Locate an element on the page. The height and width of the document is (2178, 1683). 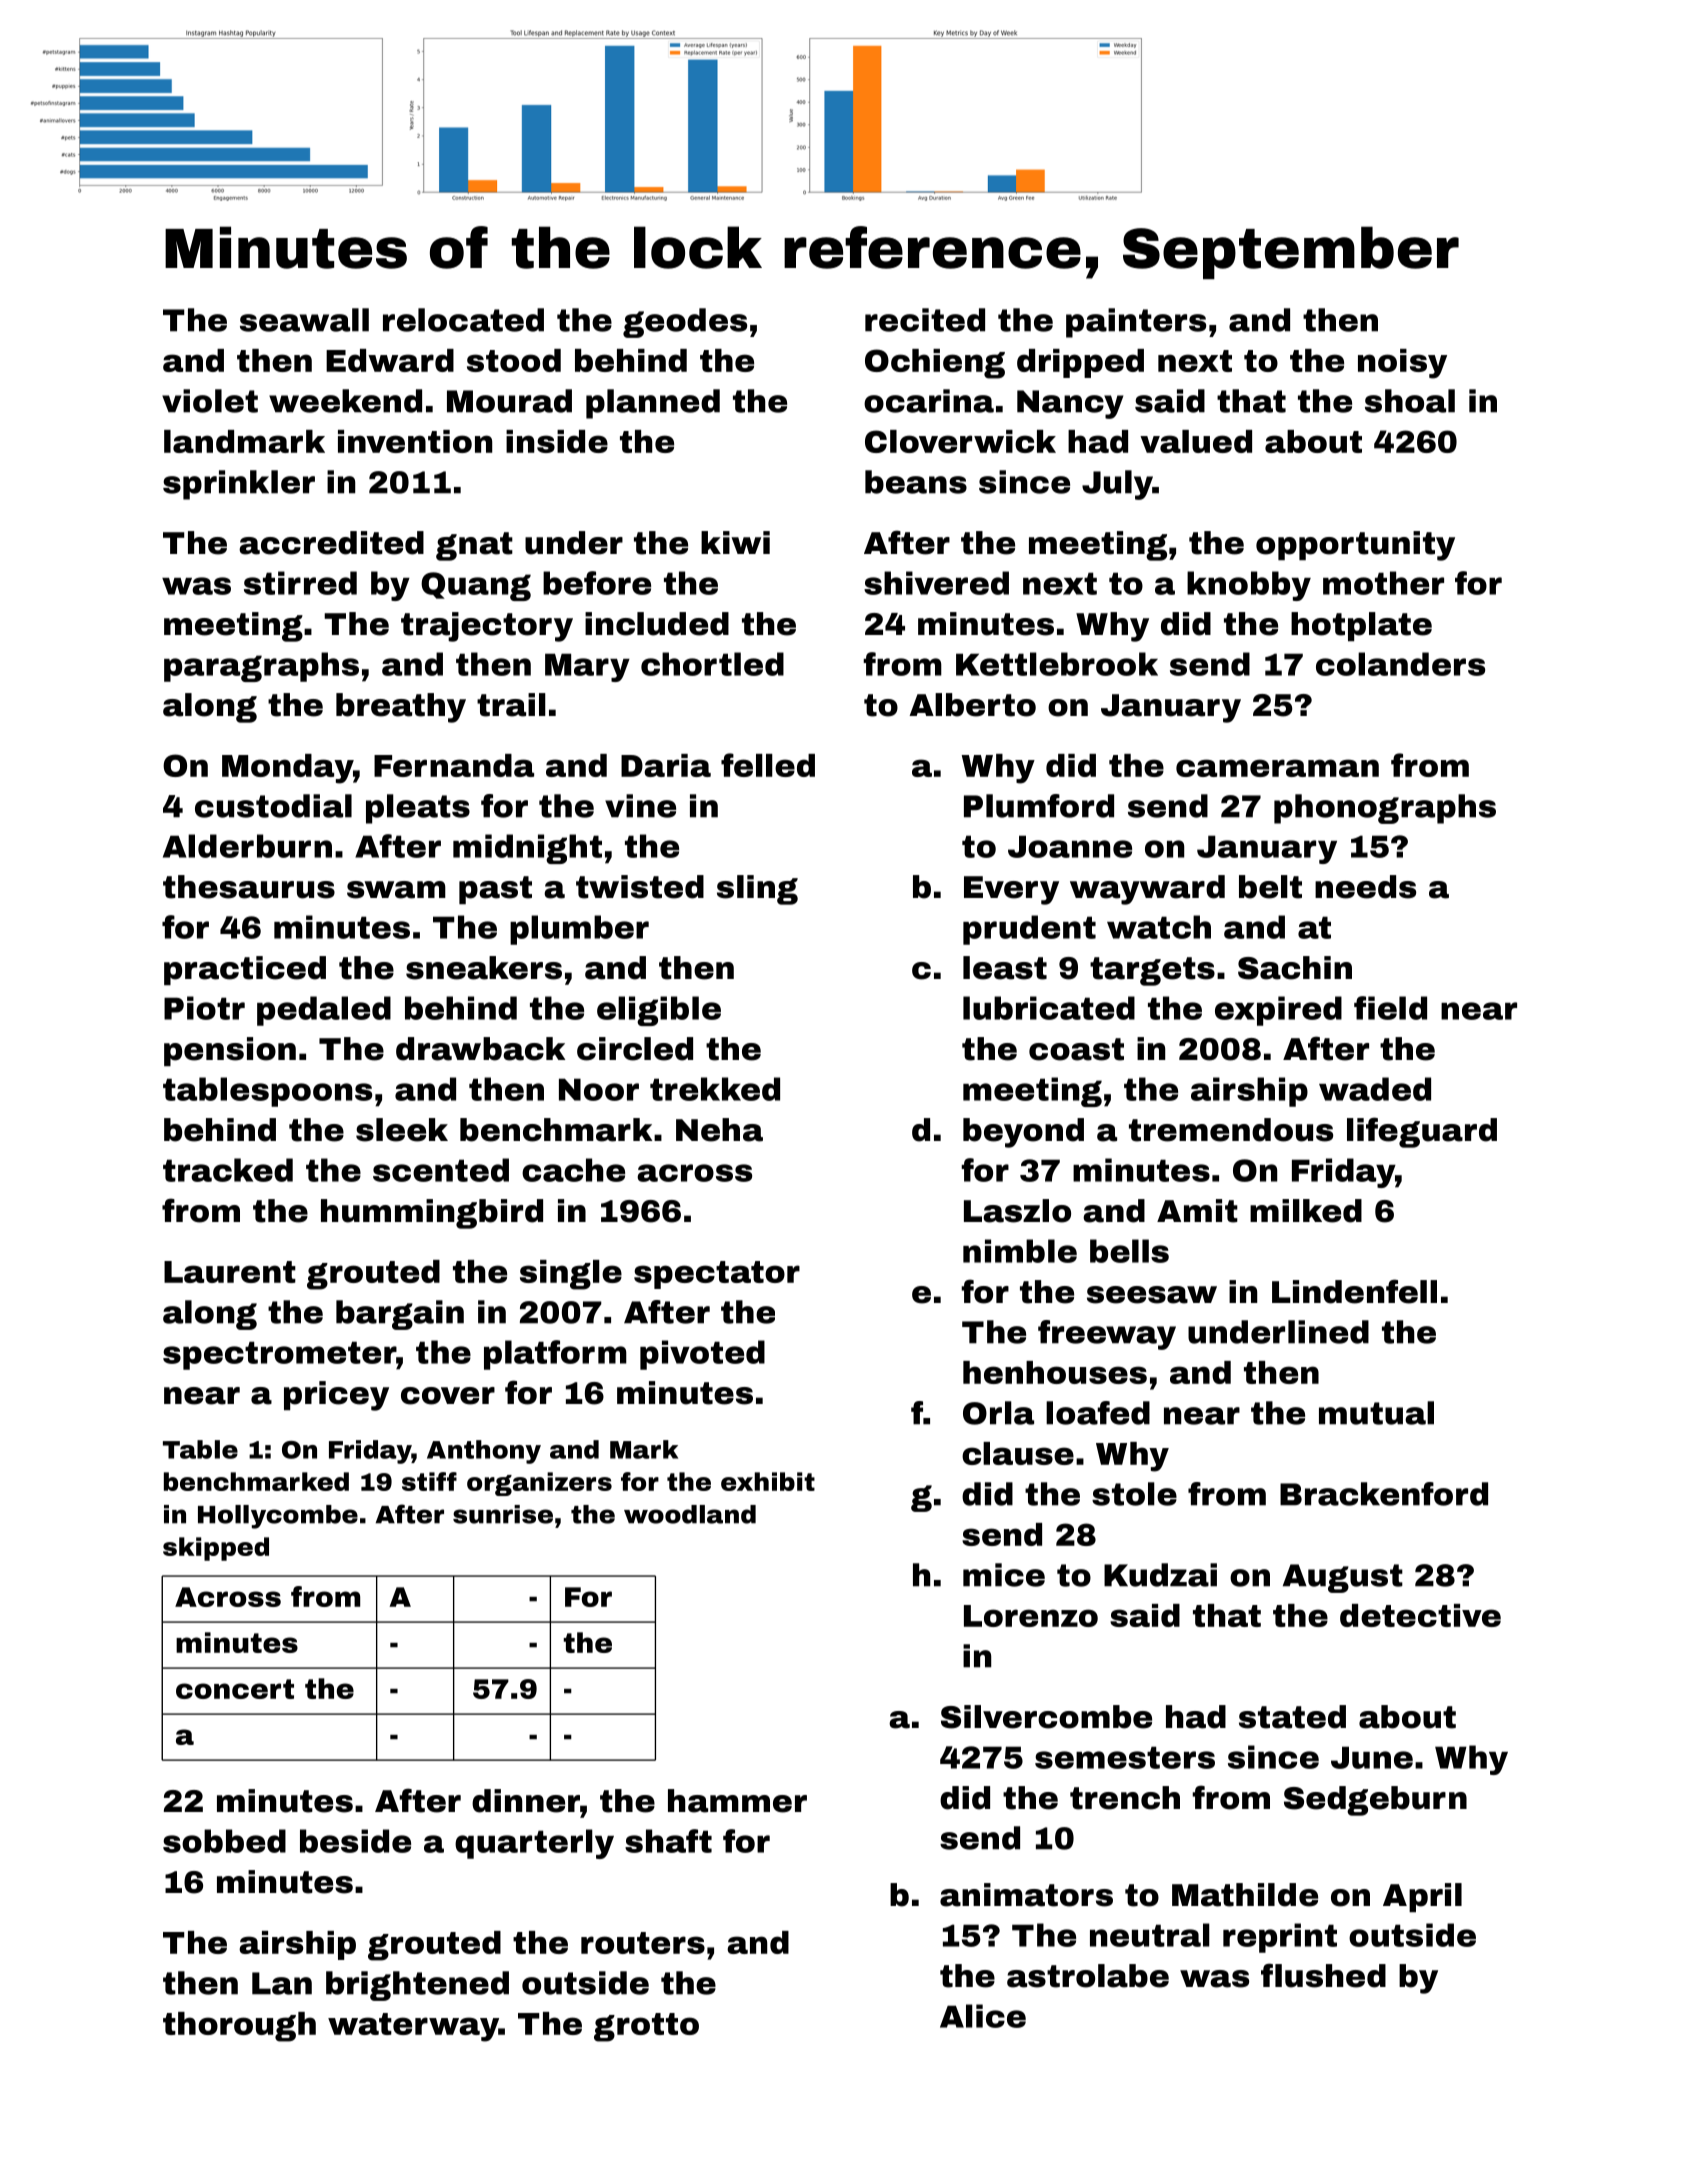
paragraphs is located at coordinates (261, 667).
